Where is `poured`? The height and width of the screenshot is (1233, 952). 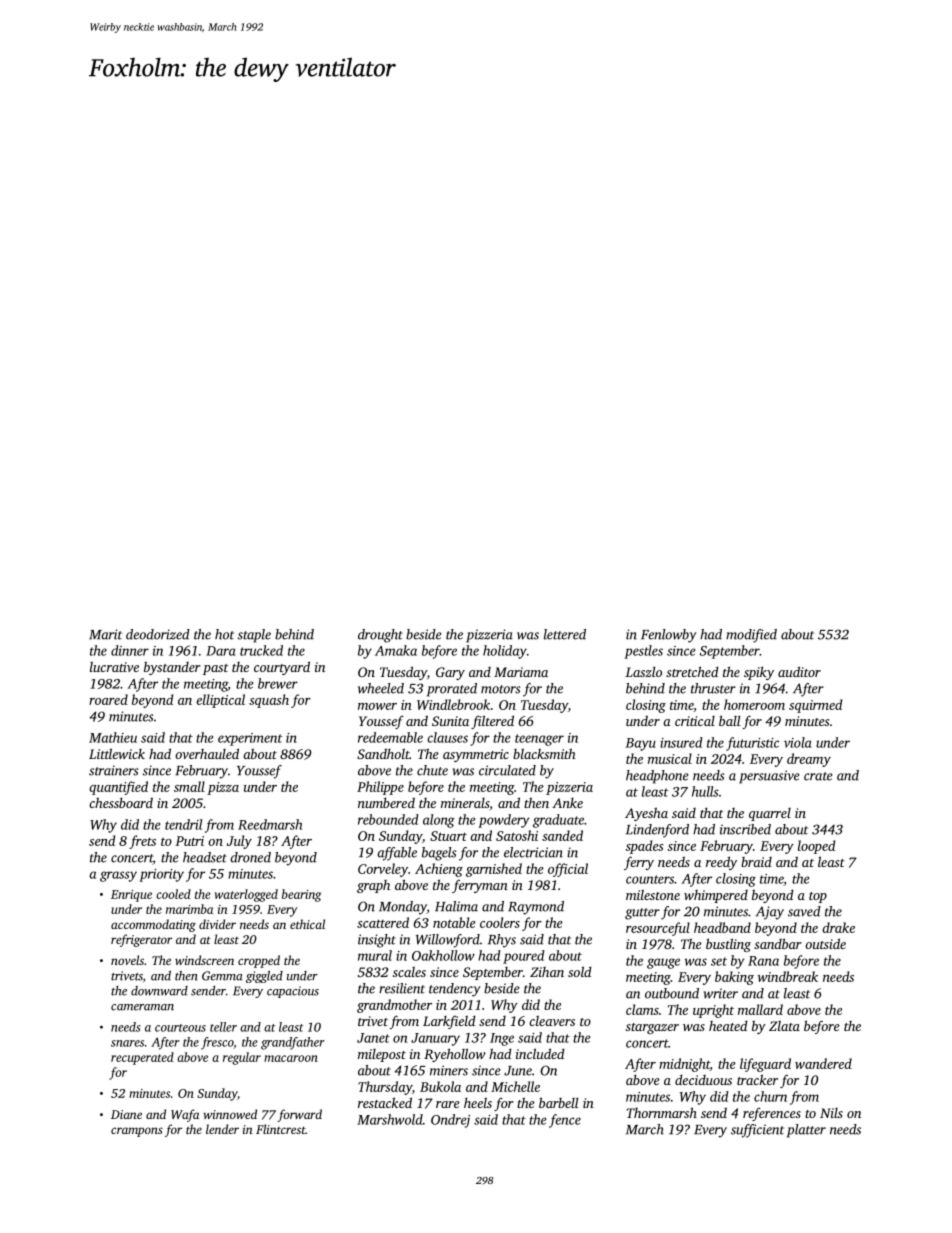
poured is located at coordinates (524, 957).
